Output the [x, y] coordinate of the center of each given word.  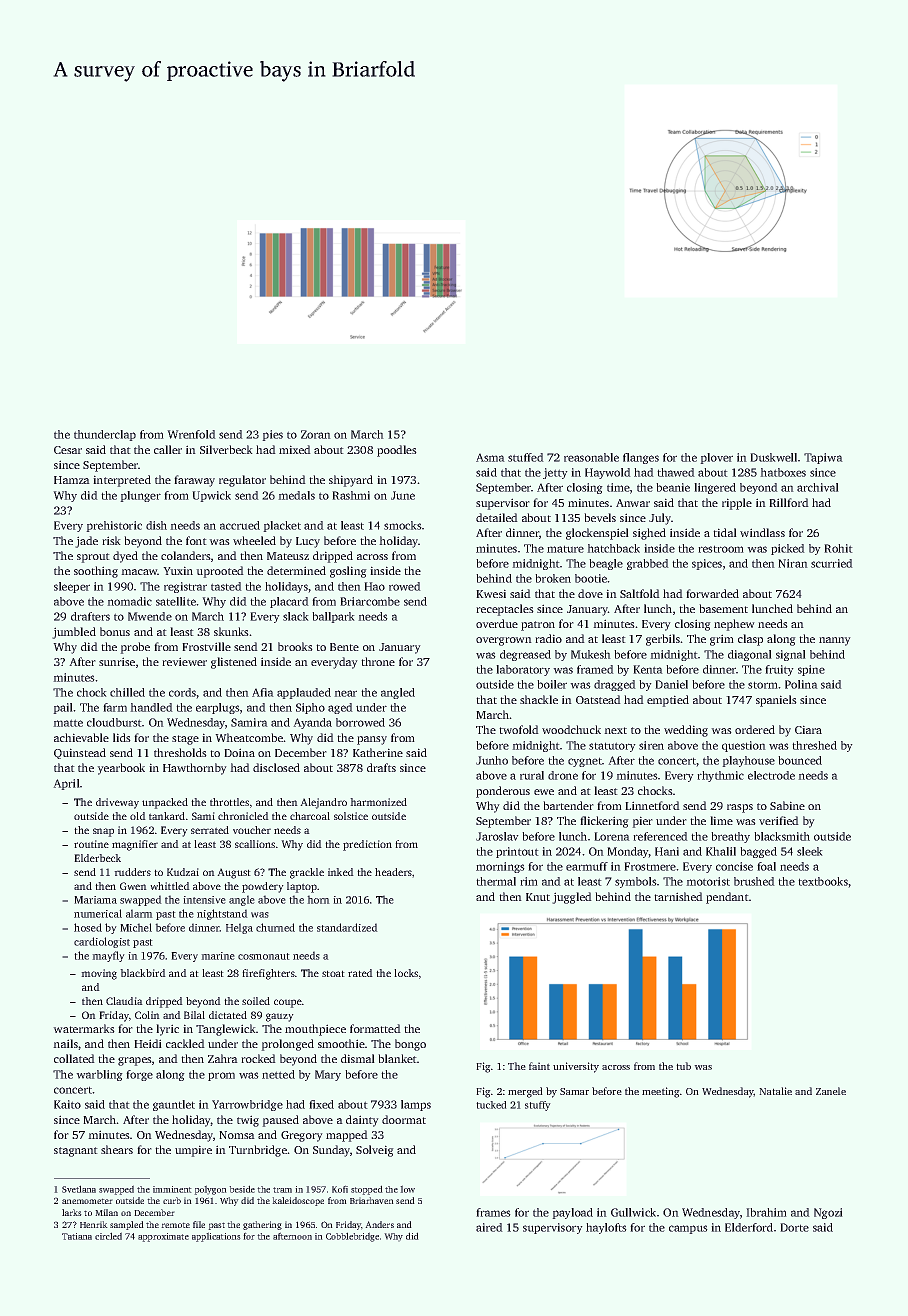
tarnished [678, 896]
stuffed [526, 457]
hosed [88, 927]
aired [489, 1227]
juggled [572, 898]
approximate [163, 1237]
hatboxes [783, 472]
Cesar [68, 450]
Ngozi [828, 1213]
